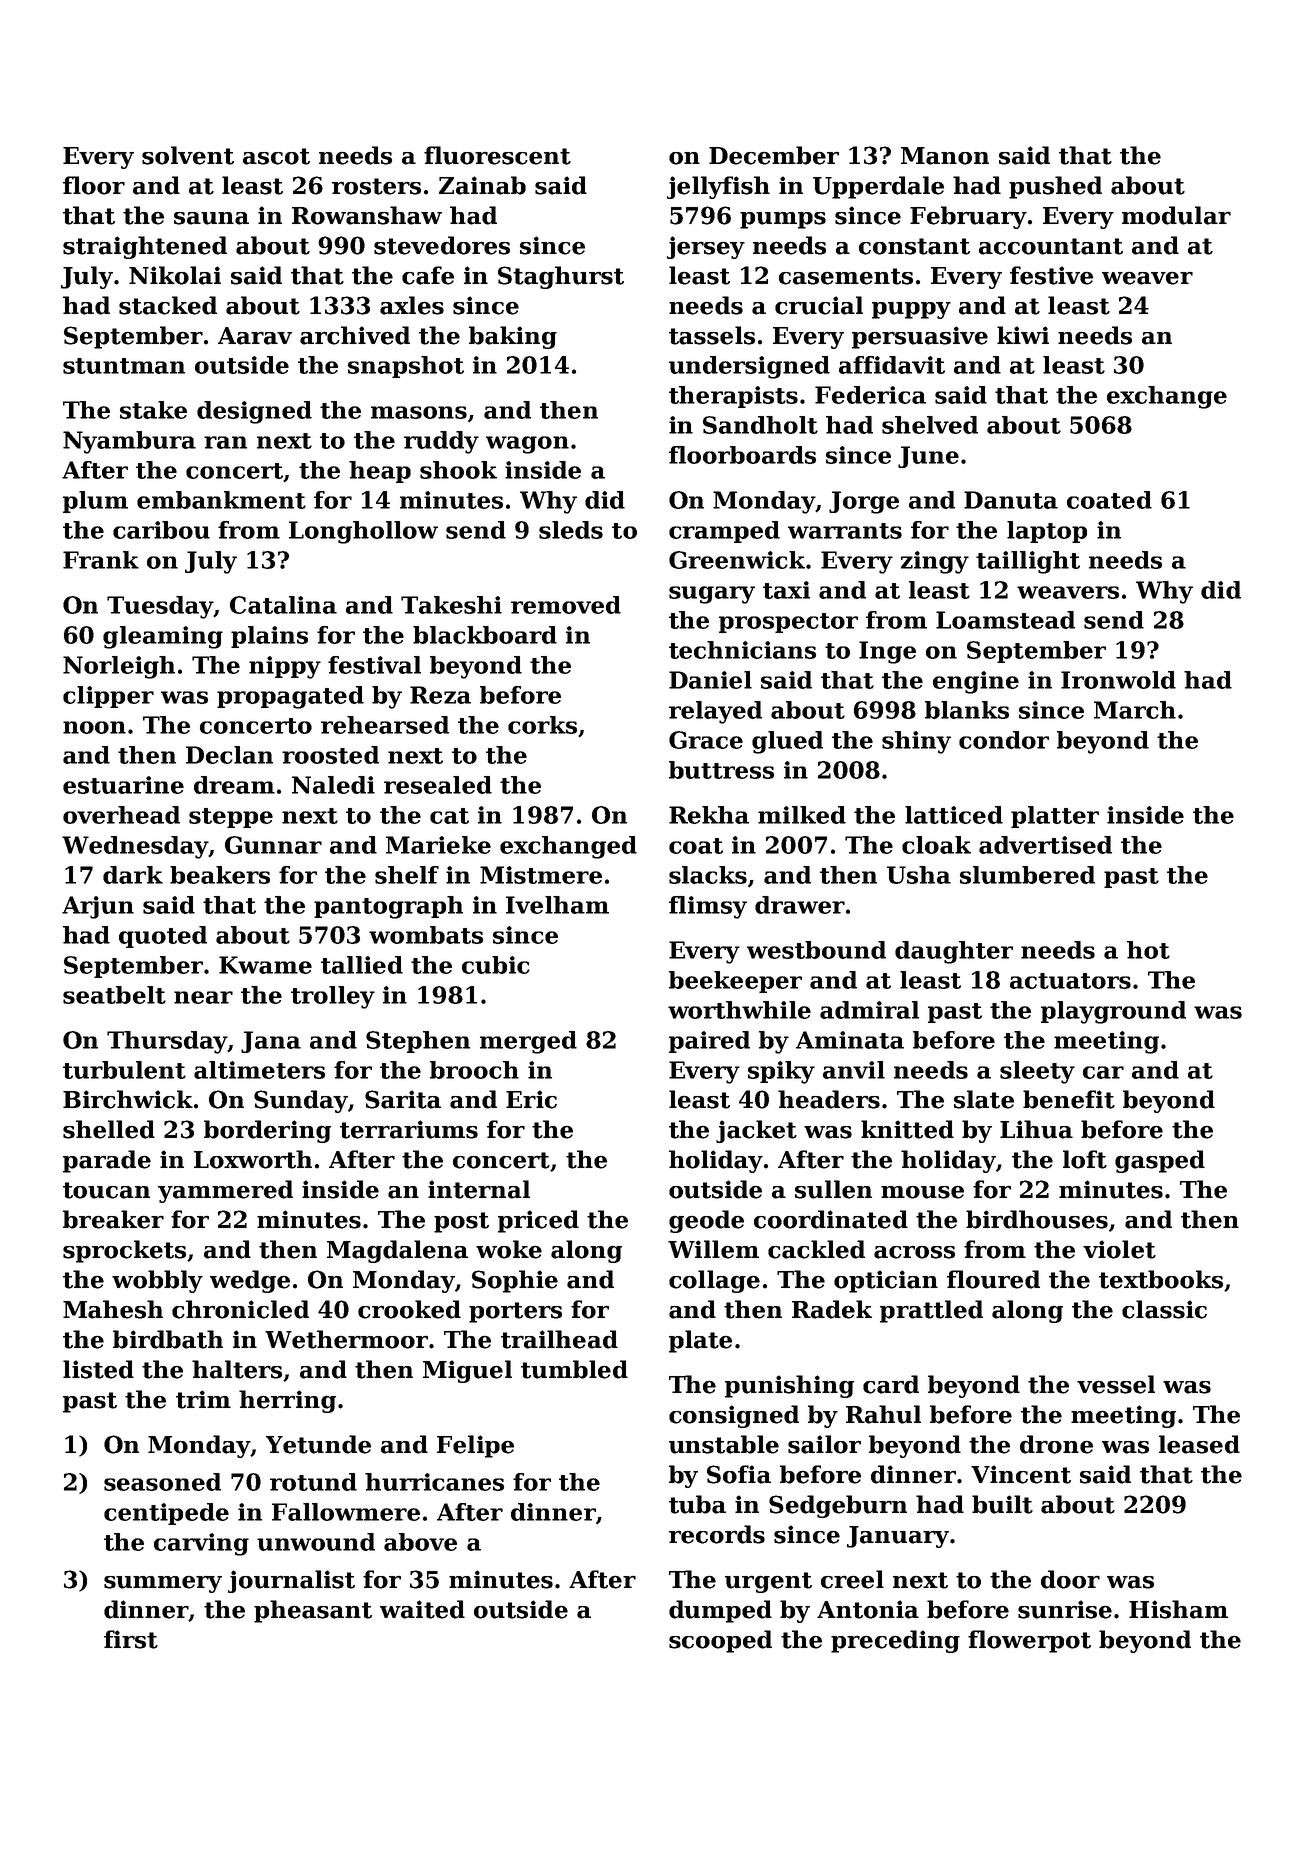 Image resolution: width=1307 pixels, height=1849 pixels. Describe the element at coordinates (1047, 532) in the image. I see `laptop` at that location.
